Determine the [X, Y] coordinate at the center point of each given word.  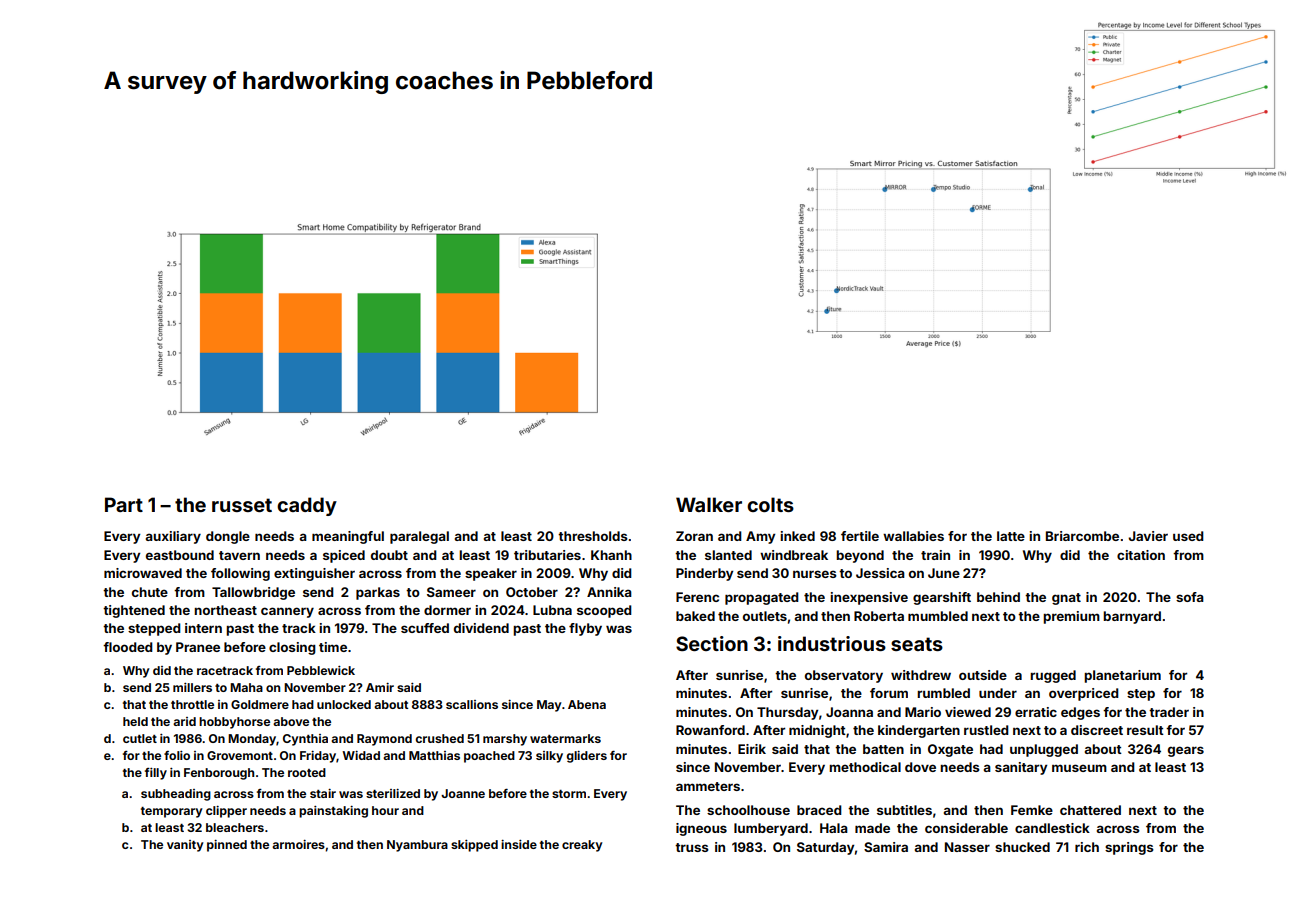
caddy [307, 506]
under [998, 693]
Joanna [849, 712]
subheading [176, 795]
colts [770, 504]
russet [242, 505]
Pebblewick [321, 670]
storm [569, 794]
